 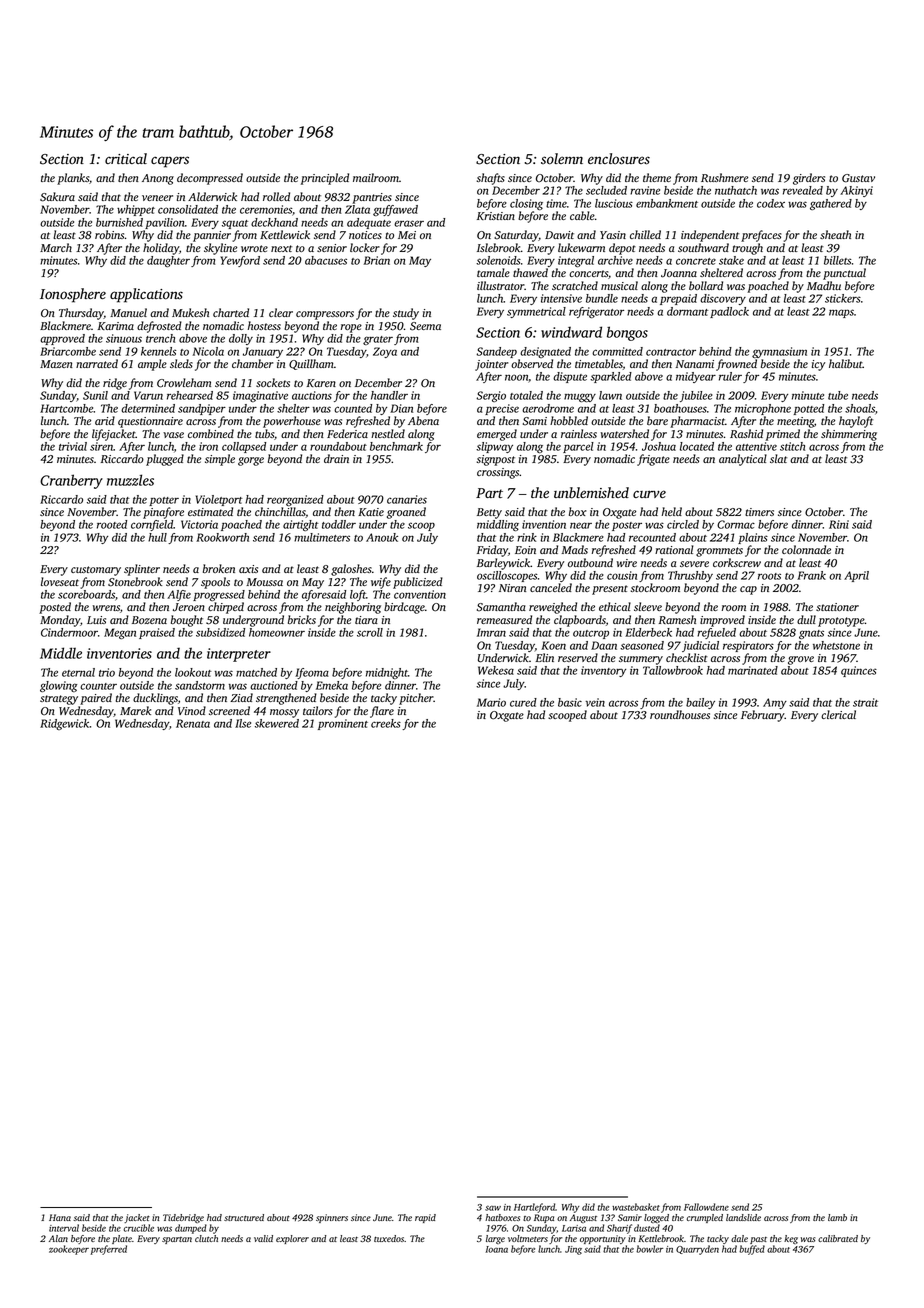 I want to click on Alfie, so click(x=179, y=595).
